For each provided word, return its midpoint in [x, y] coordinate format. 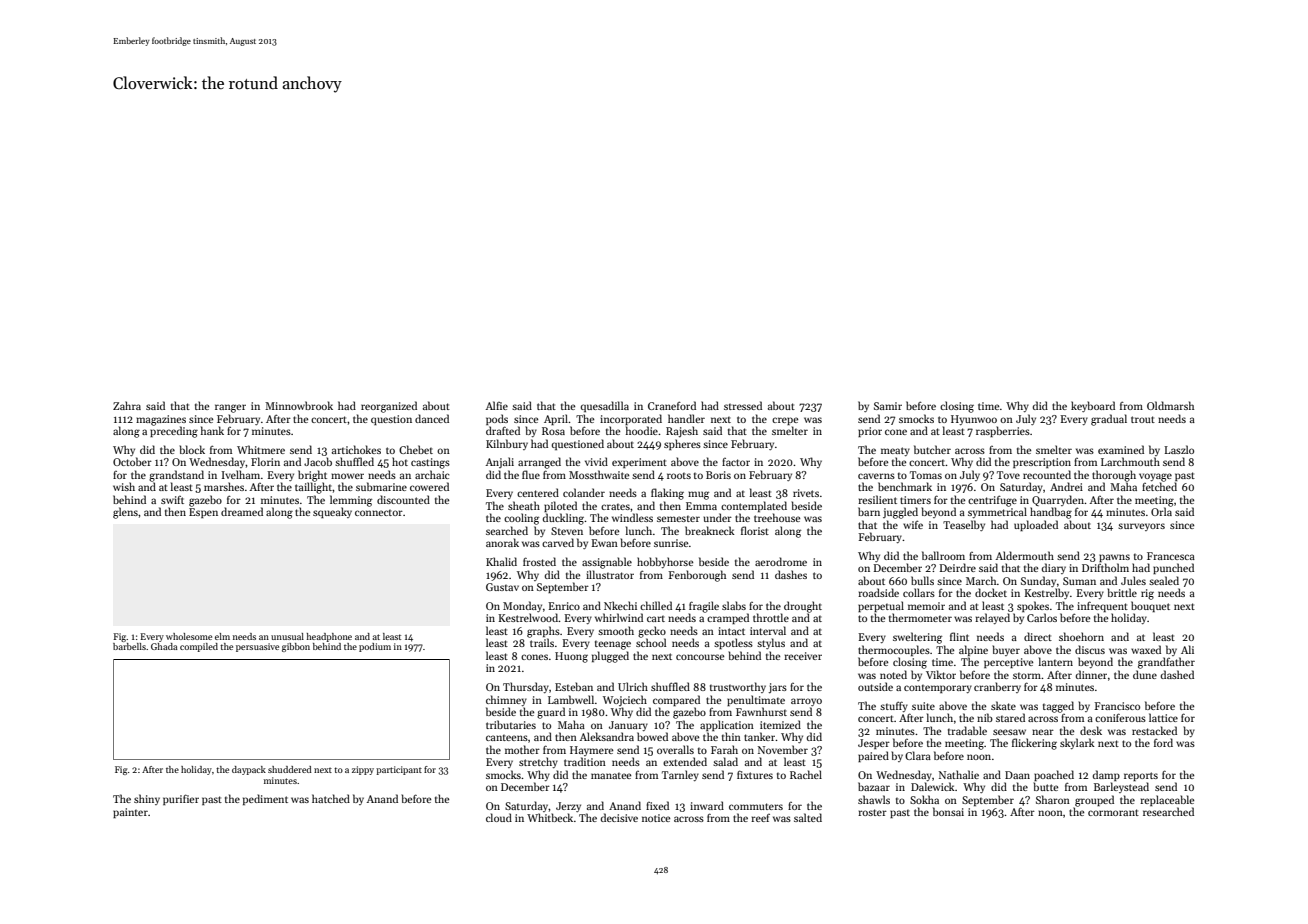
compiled [199, 647]
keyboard [1093, 406]
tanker [760, 736]
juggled [900, 513]
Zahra [127, 405]
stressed [743, 405]
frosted [539, 561]
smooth [616, 630]
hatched [331, 798]
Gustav [502, 587]
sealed [1164, 580]
